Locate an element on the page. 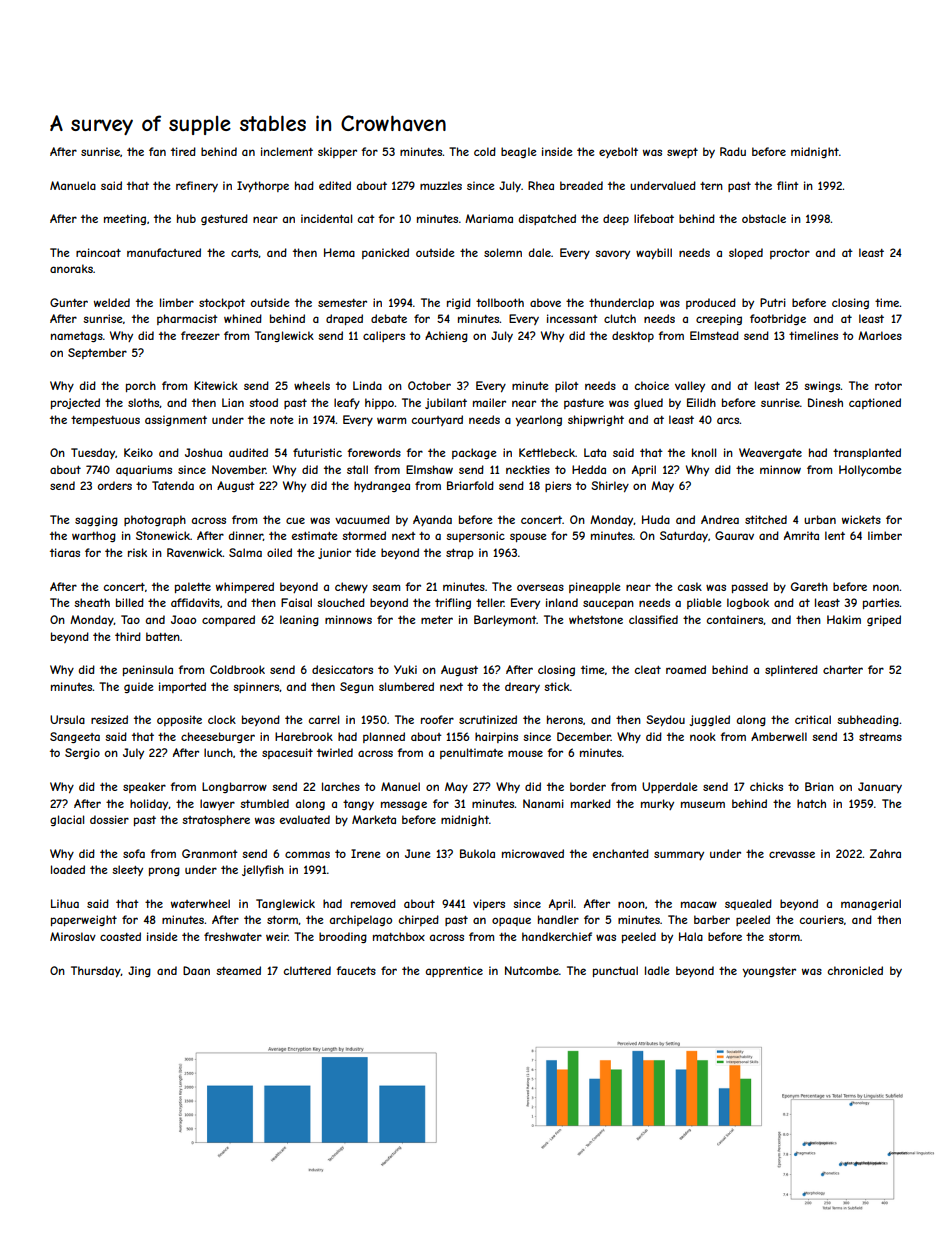 Image resolution: width=952 pixels, height=1233 pixels. tollbooth is located at coordinates (500, 302).
